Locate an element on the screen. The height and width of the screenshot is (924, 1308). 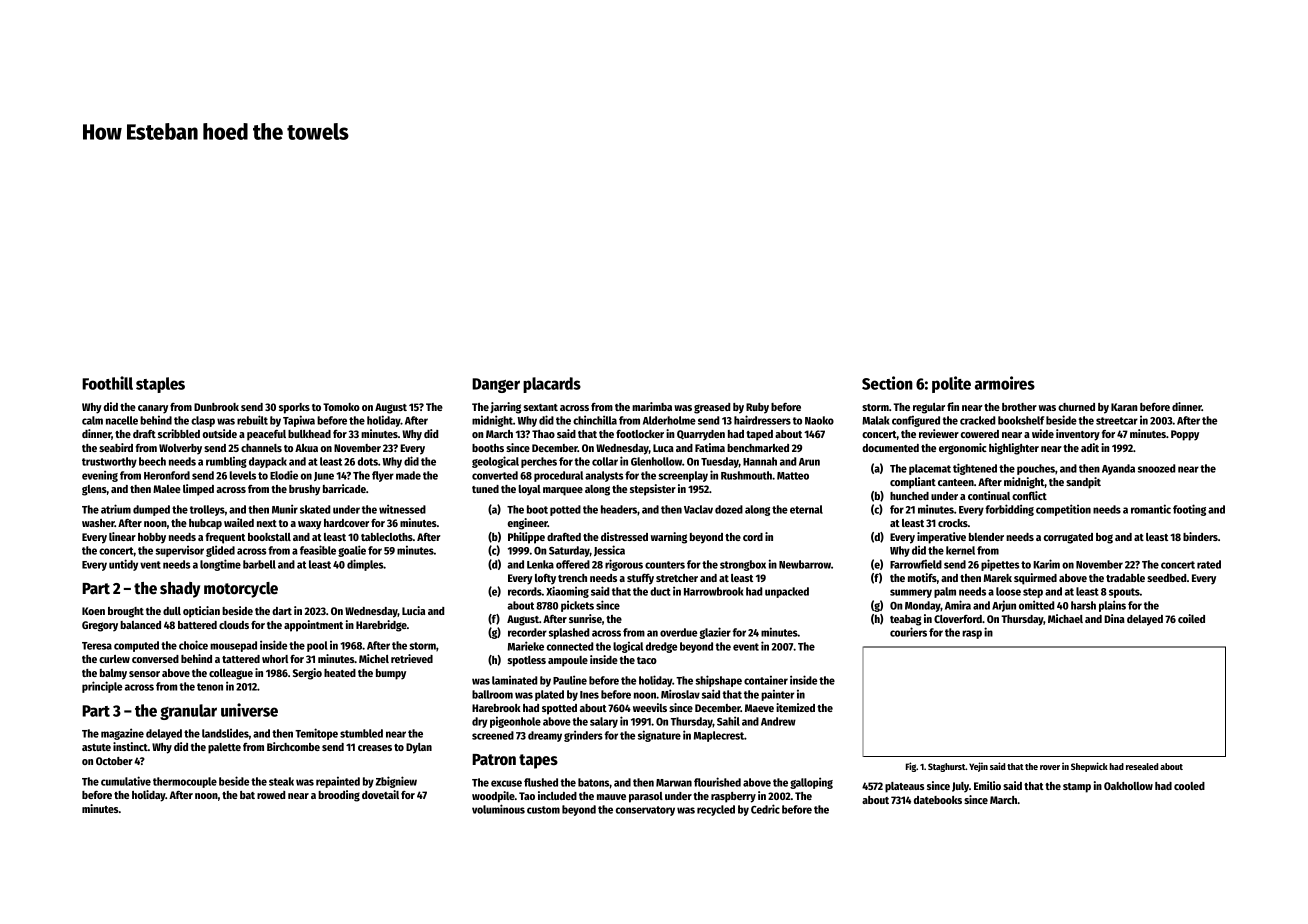
datebooks is located at coordinates (938, 800).
